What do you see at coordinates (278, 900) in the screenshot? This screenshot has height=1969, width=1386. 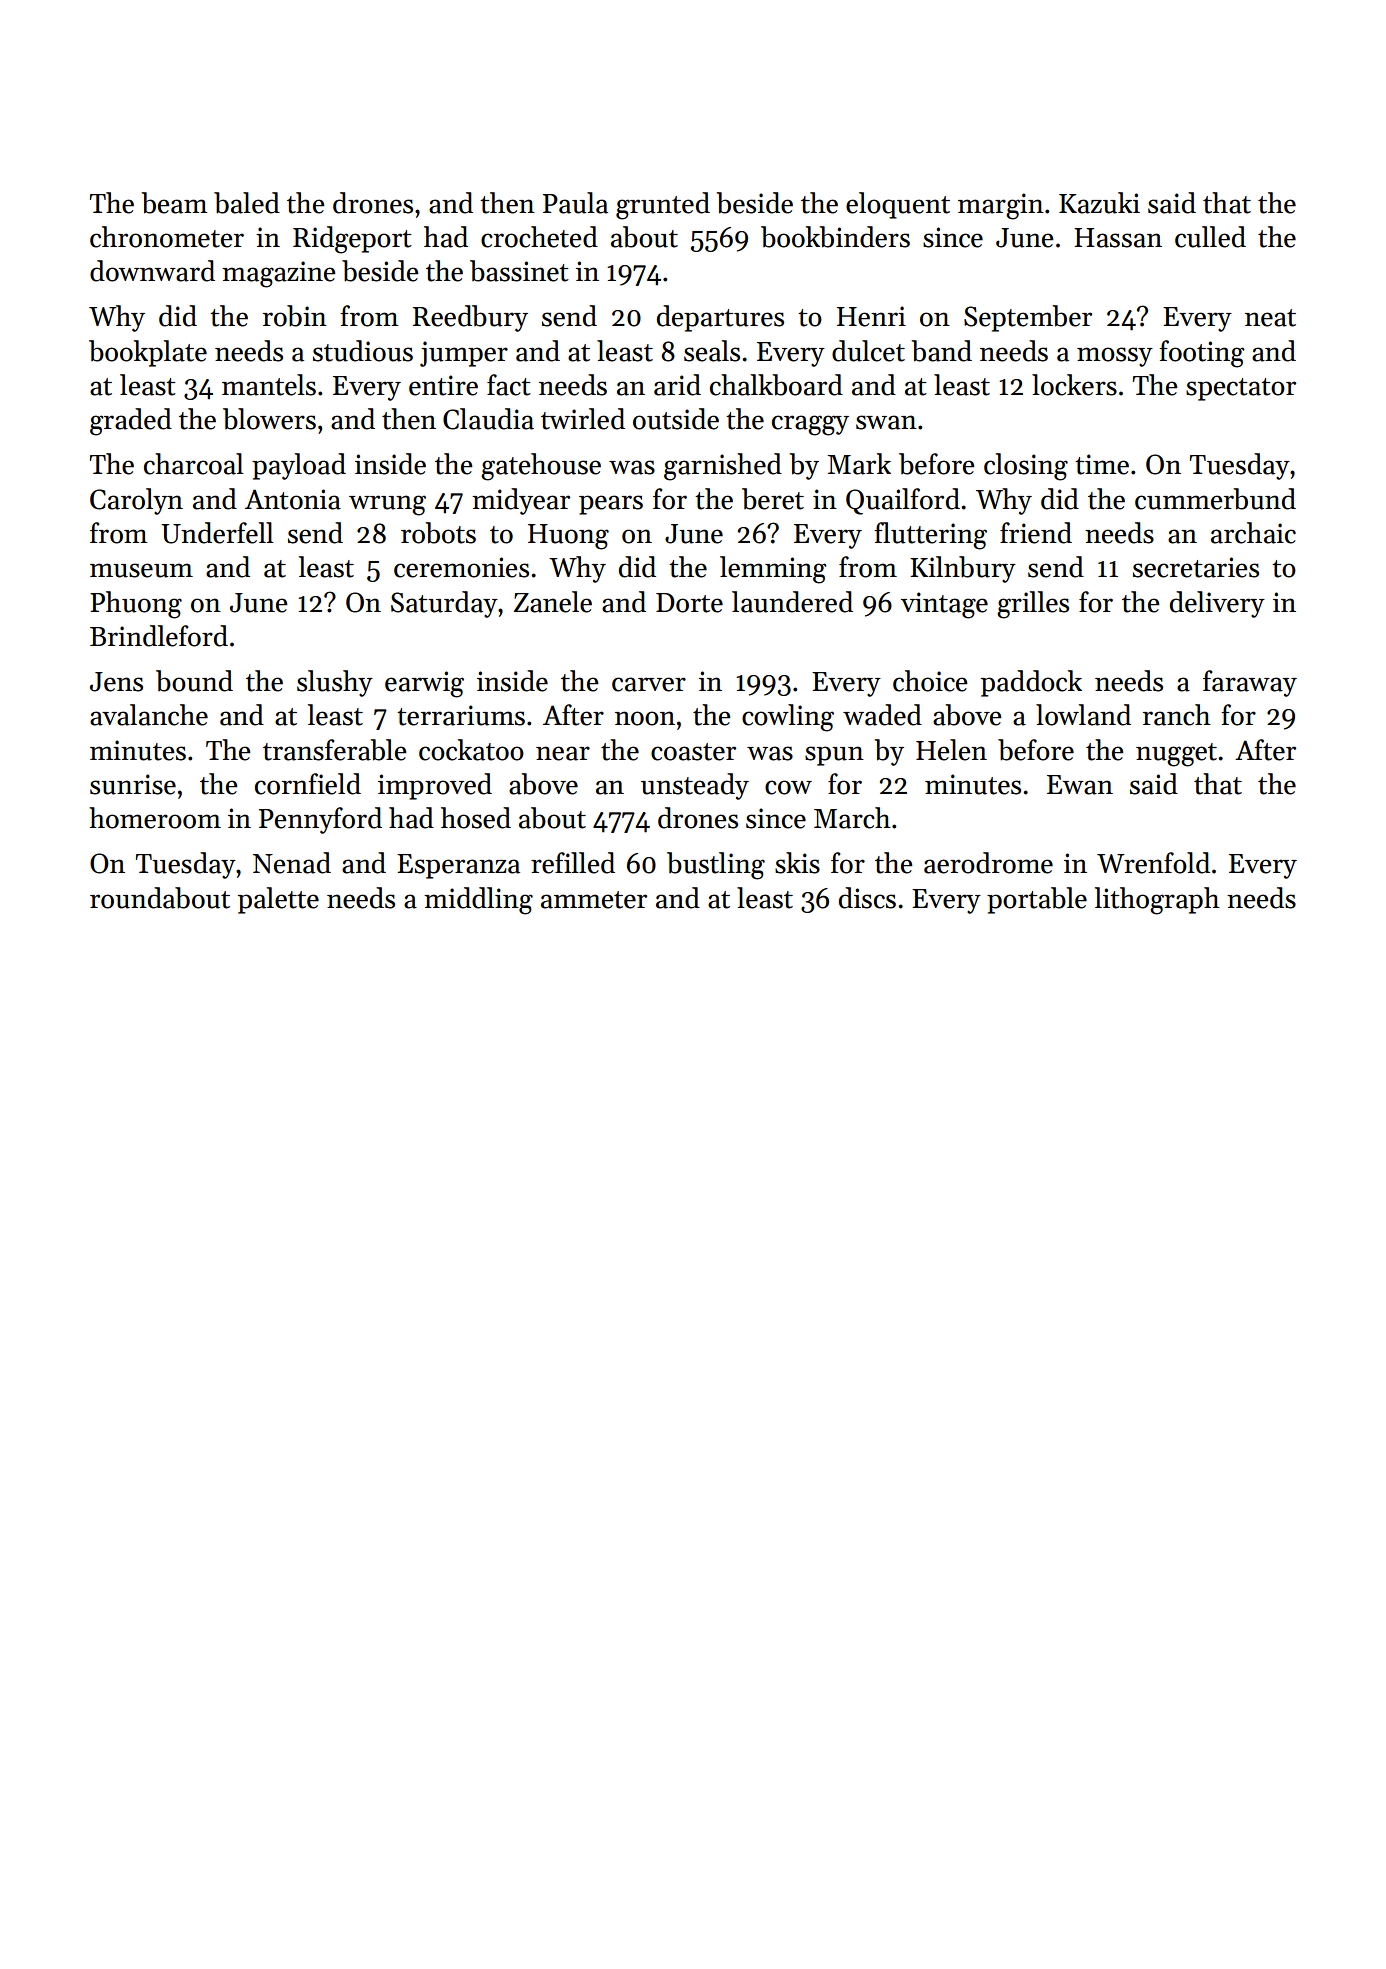 I see `palette` at bounding box center [278, 900].
